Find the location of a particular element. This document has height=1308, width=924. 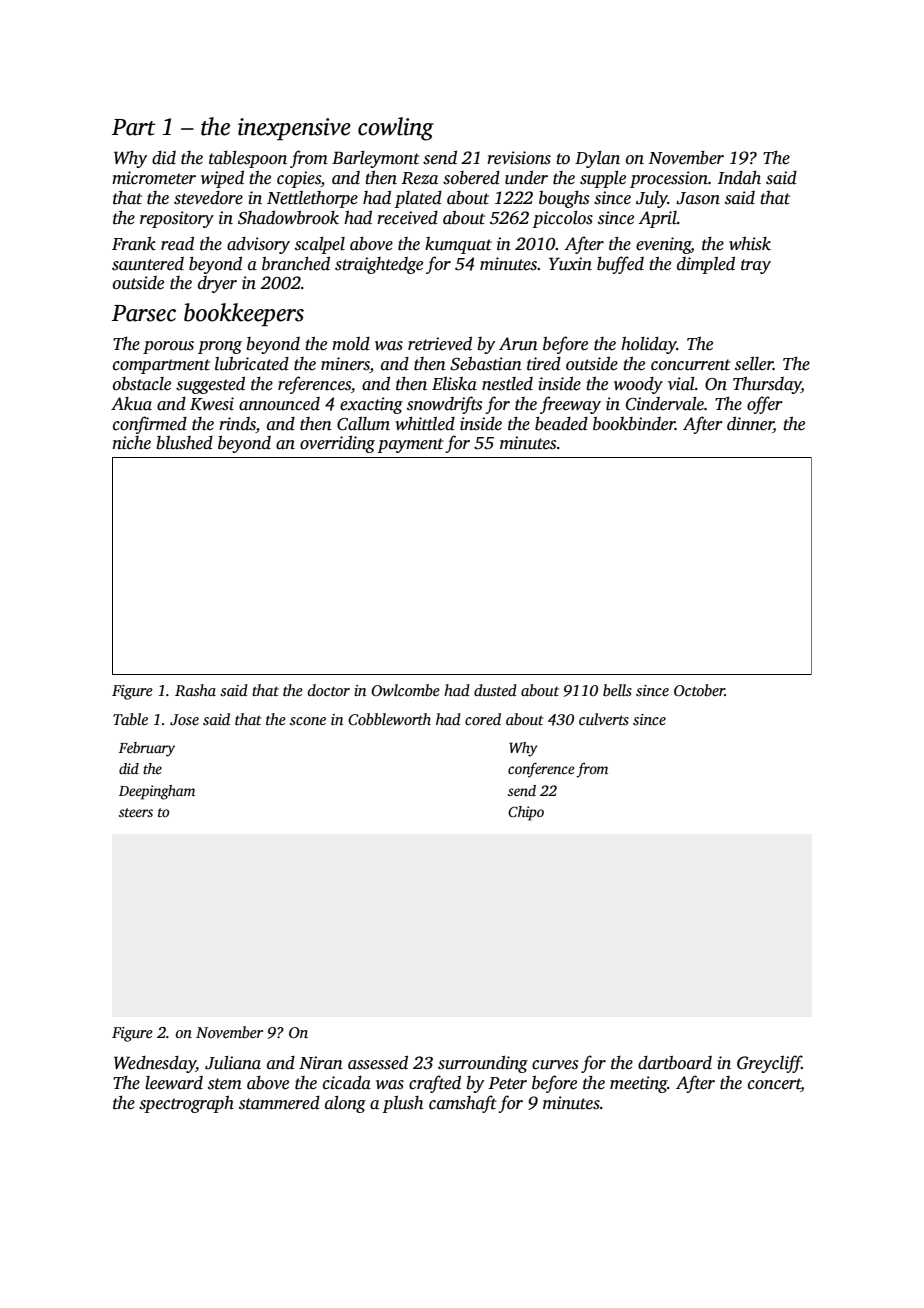

inexpensive is located at coordinates (294, 129).
